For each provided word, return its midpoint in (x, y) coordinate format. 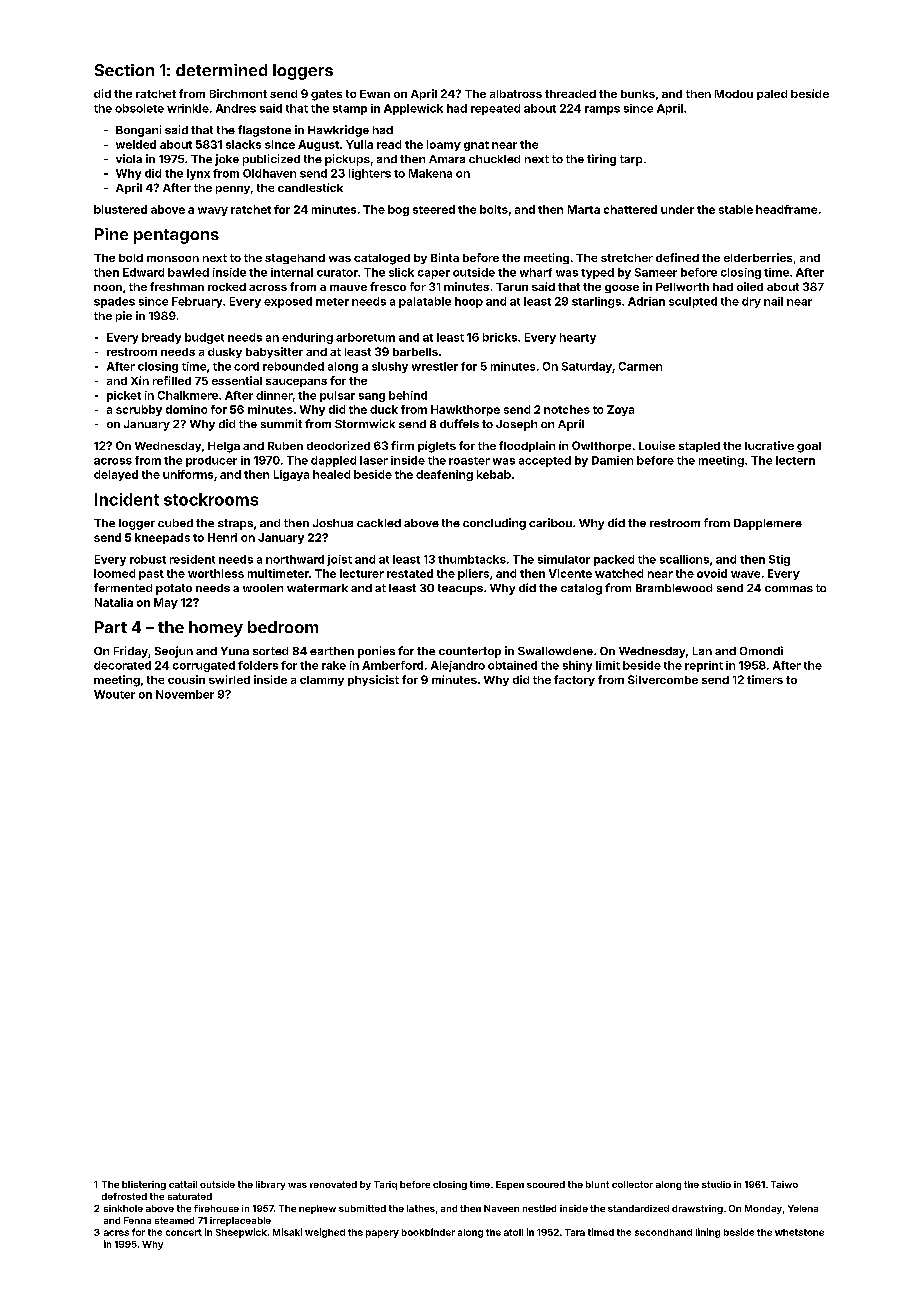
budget (204, 338)
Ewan (375, 94)
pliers (473, 574)
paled (772, 95)
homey (216, 629)
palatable (425, 302)
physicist (373, 680)
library (270, 1185)
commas (789, 589)
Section (124, 70)
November (185, 694)
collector (632, 1184)
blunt (597, 1184)
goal (809, 447)
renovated (333, 1184)
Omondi (761, 650)
